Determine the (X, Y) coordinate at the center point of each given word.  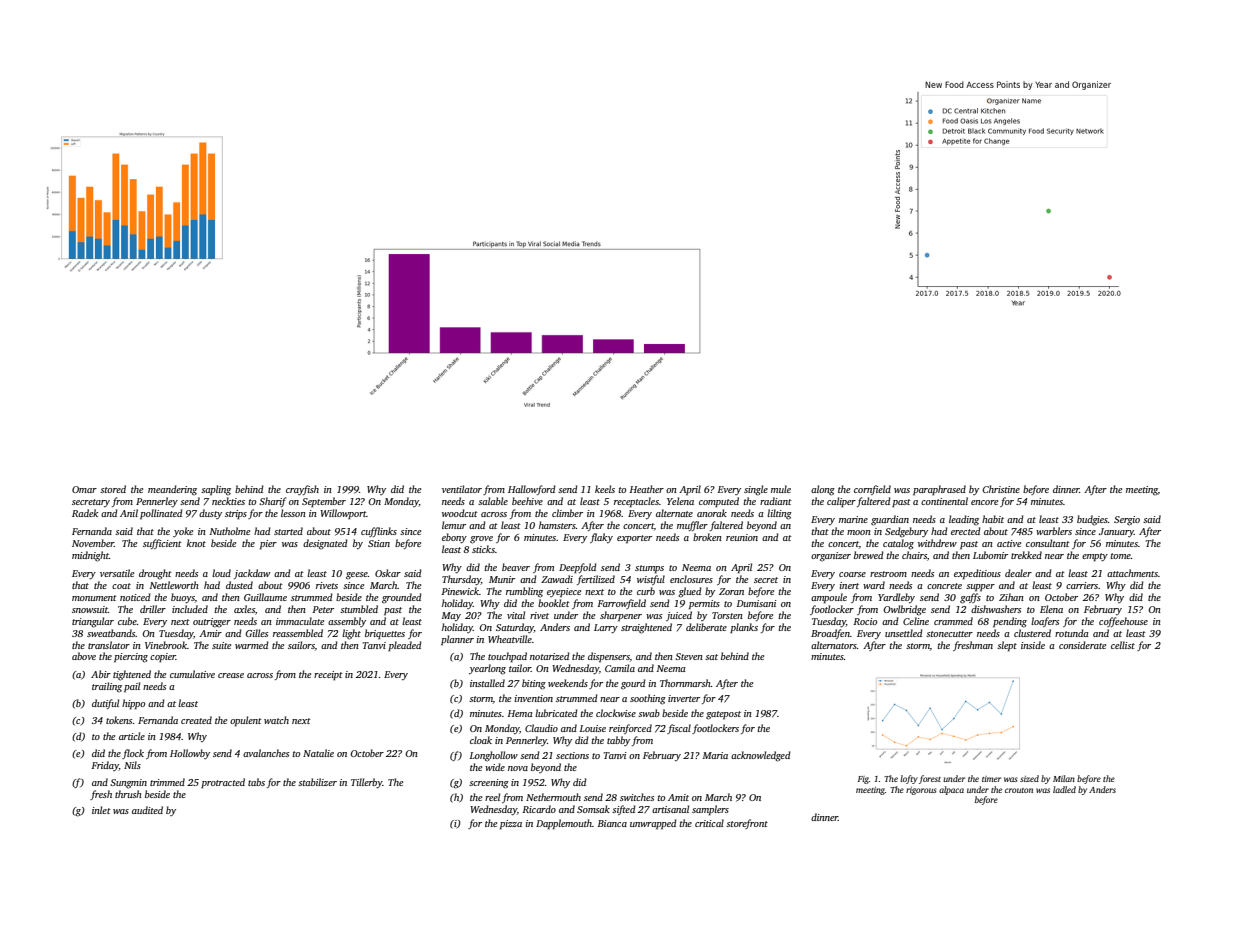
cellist (1123, 645)
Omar (84, 489)
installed (487, 683)
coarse (852, 574)
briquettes (385, 634)
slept (1007, 646)
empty (1095, 557)
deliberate (706, 627)
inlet (101, 810)
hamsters (557, 525)
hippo (133, 704)
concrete (944, 586)
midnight (90, 556)
